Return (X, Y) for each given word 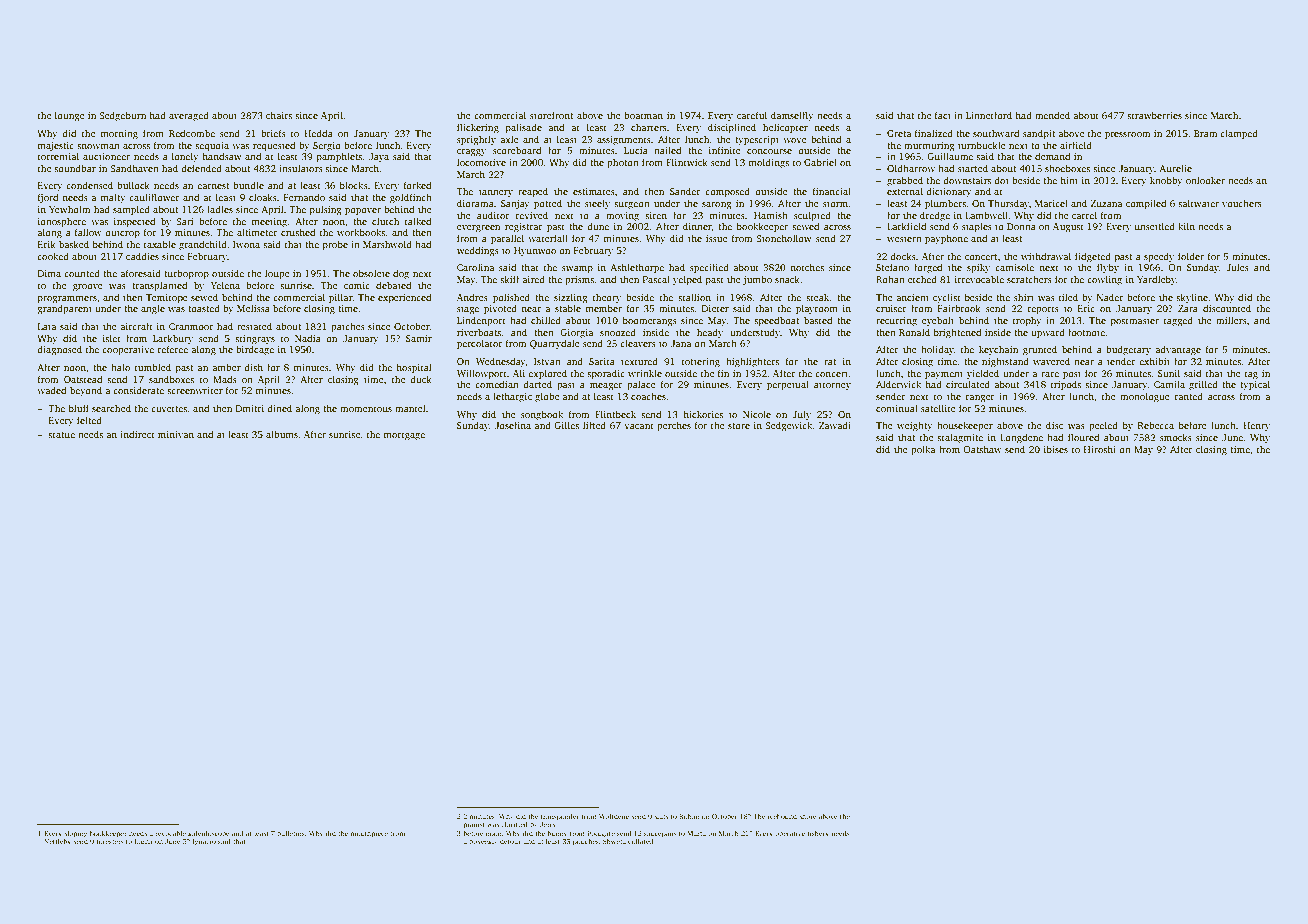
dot (1001, 180)
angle (153, 309)
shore (808, 816)
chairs (279, 115)
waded (52, 390)
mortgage (404, 436)
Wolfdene (614, 816)
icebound (782, 816)
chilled (546, 320)
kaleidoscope (209, 834)
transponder (560, 817)
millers (1231, 320)
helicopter (785, 128)
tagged (1178, 321)
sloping (75, 834)
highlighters (752, 362)
